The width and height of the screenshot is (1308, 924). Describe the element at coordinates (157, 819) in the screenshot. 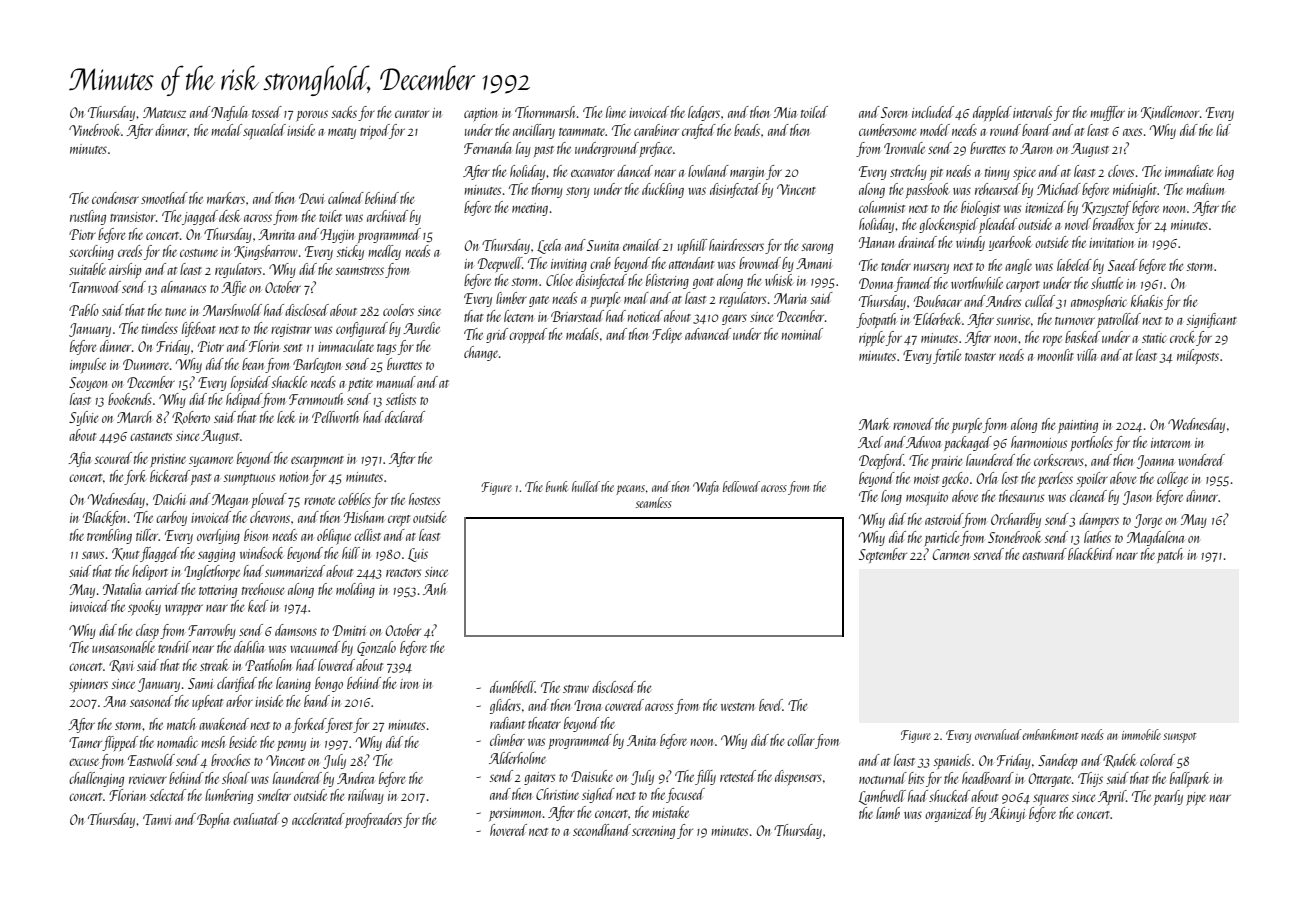

I see `Tanvi` at that location.
